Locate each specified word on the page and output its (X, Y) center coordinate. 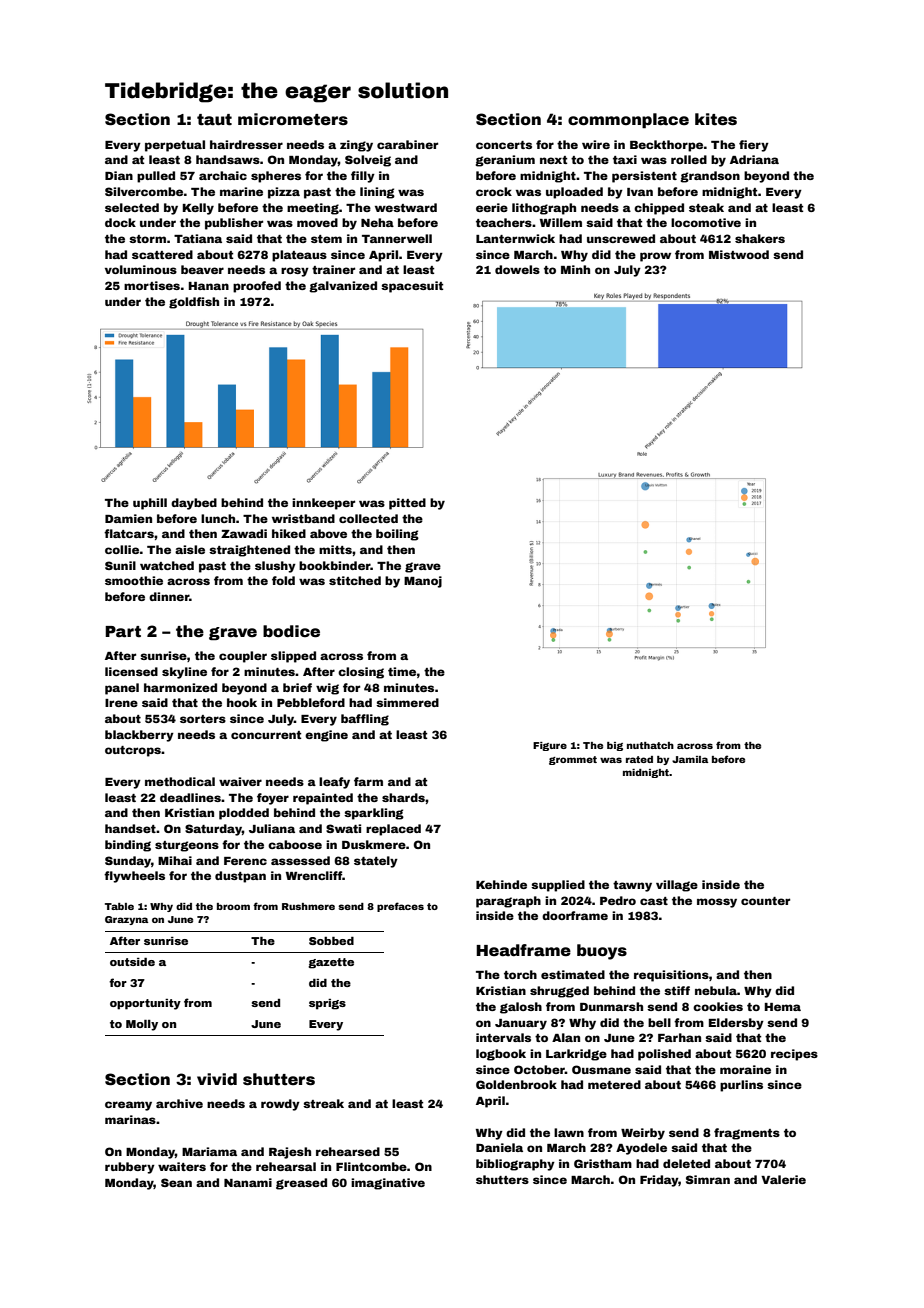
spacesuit (412, 287)
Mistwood (739, 254)
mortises (152, 285)
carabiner (407, 144)
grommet (573, 760)
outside (132, 962)
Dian (119, 175)
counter (765, 901)
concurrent (266, 735)
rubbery (130, 1168)
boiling (397, 535)
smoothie (134, 580)
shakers (760, 238)
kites (716, 119)
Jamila (690, 759)
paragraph (508, 902)
